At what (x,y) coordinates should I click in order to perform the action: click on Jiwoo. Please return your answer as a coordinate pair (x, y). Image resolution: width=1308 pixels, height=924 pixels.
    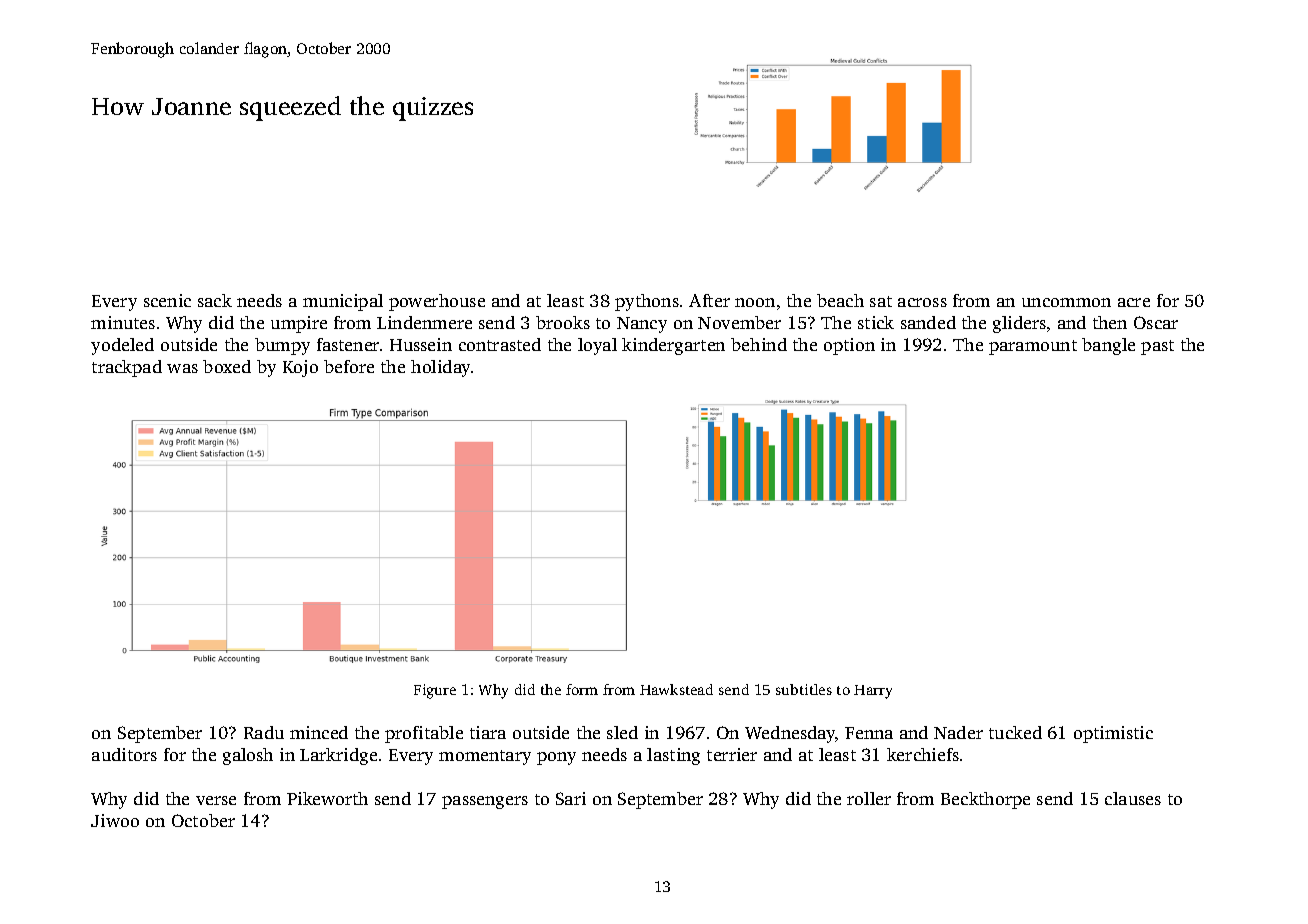
    Looking at the image, I should click on (115, 820).
